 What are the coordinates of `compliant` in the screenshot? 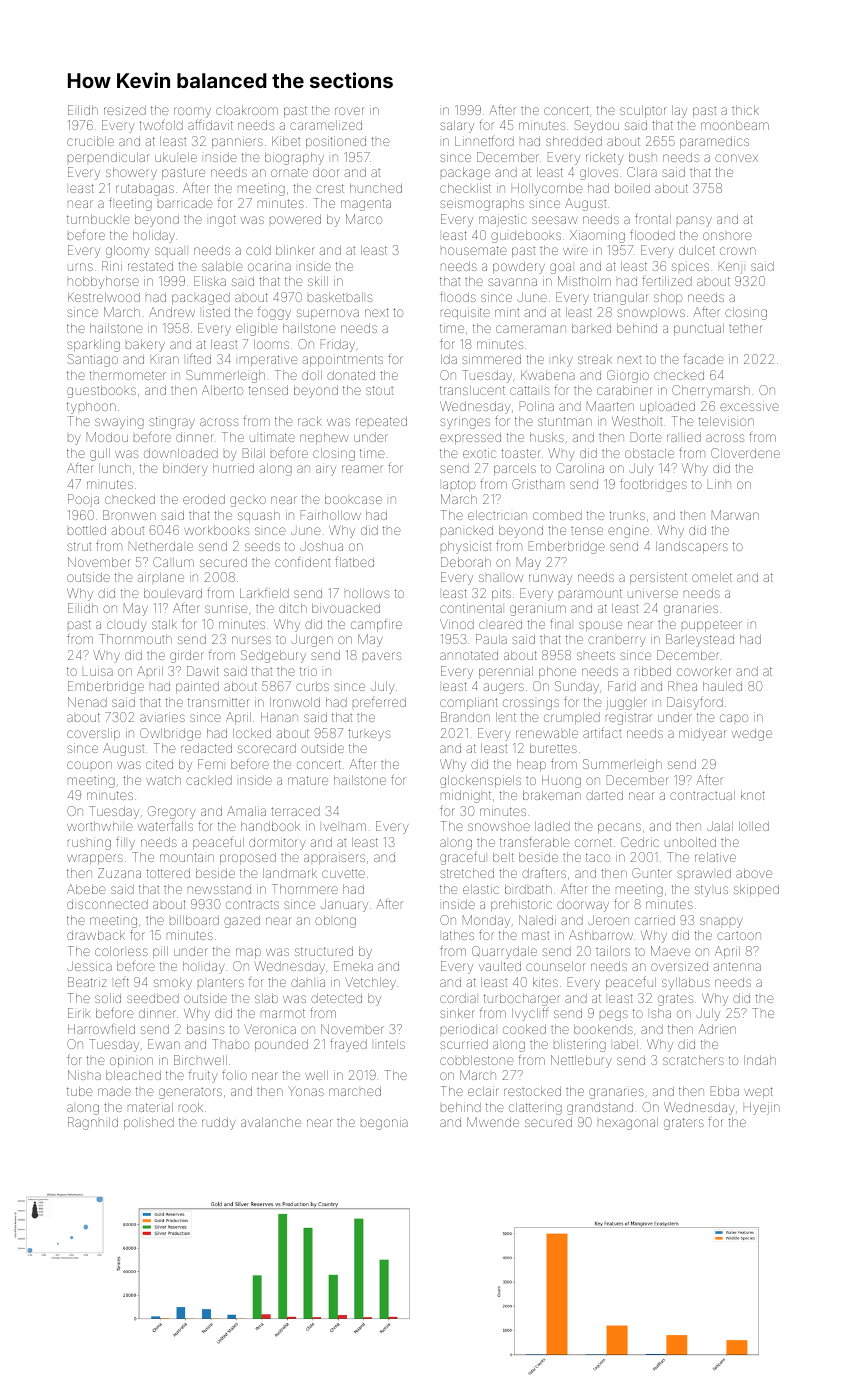 It's located at (469, 703).
